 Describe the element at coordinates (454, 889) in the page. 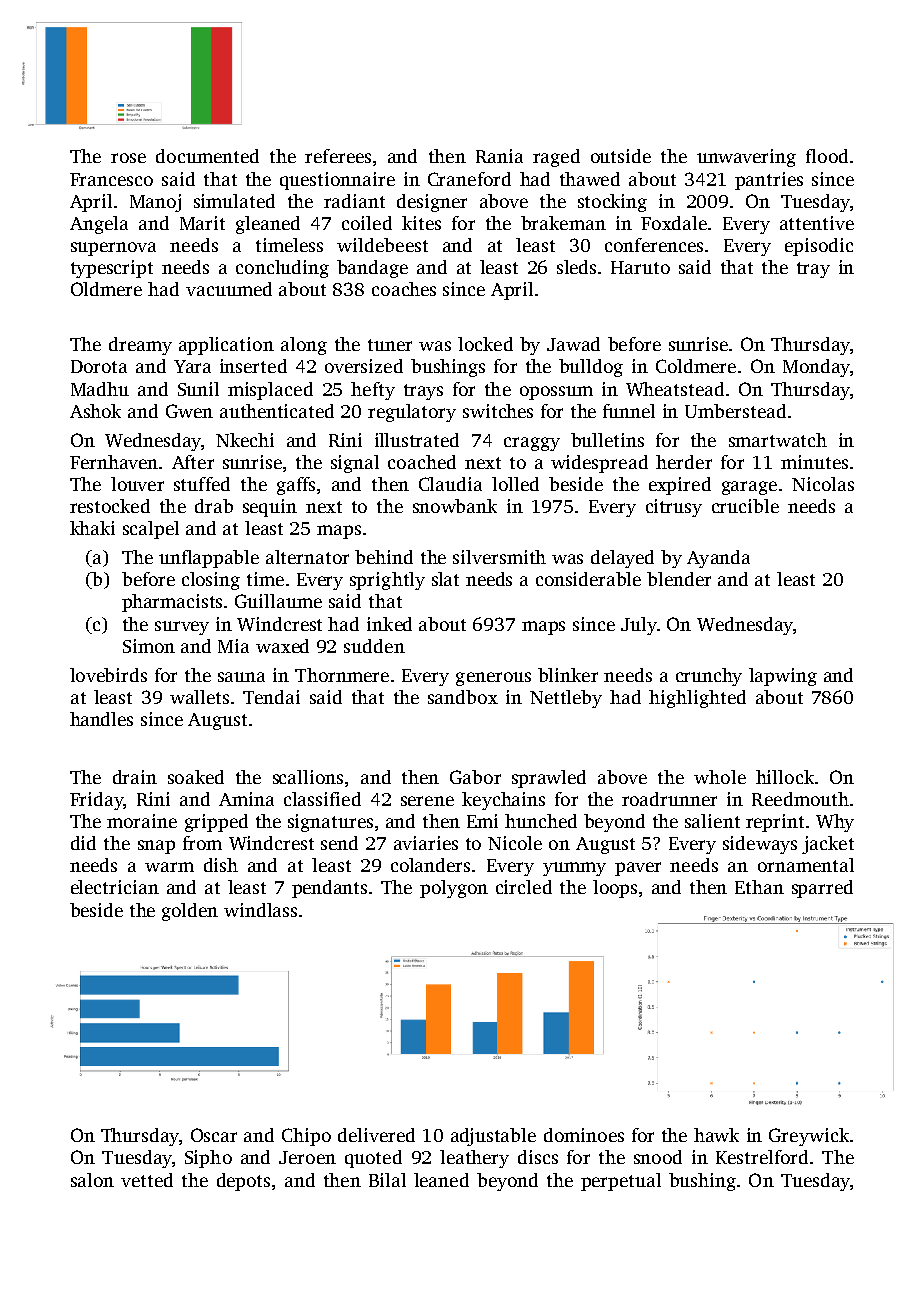

I see `polygon` at that location.
